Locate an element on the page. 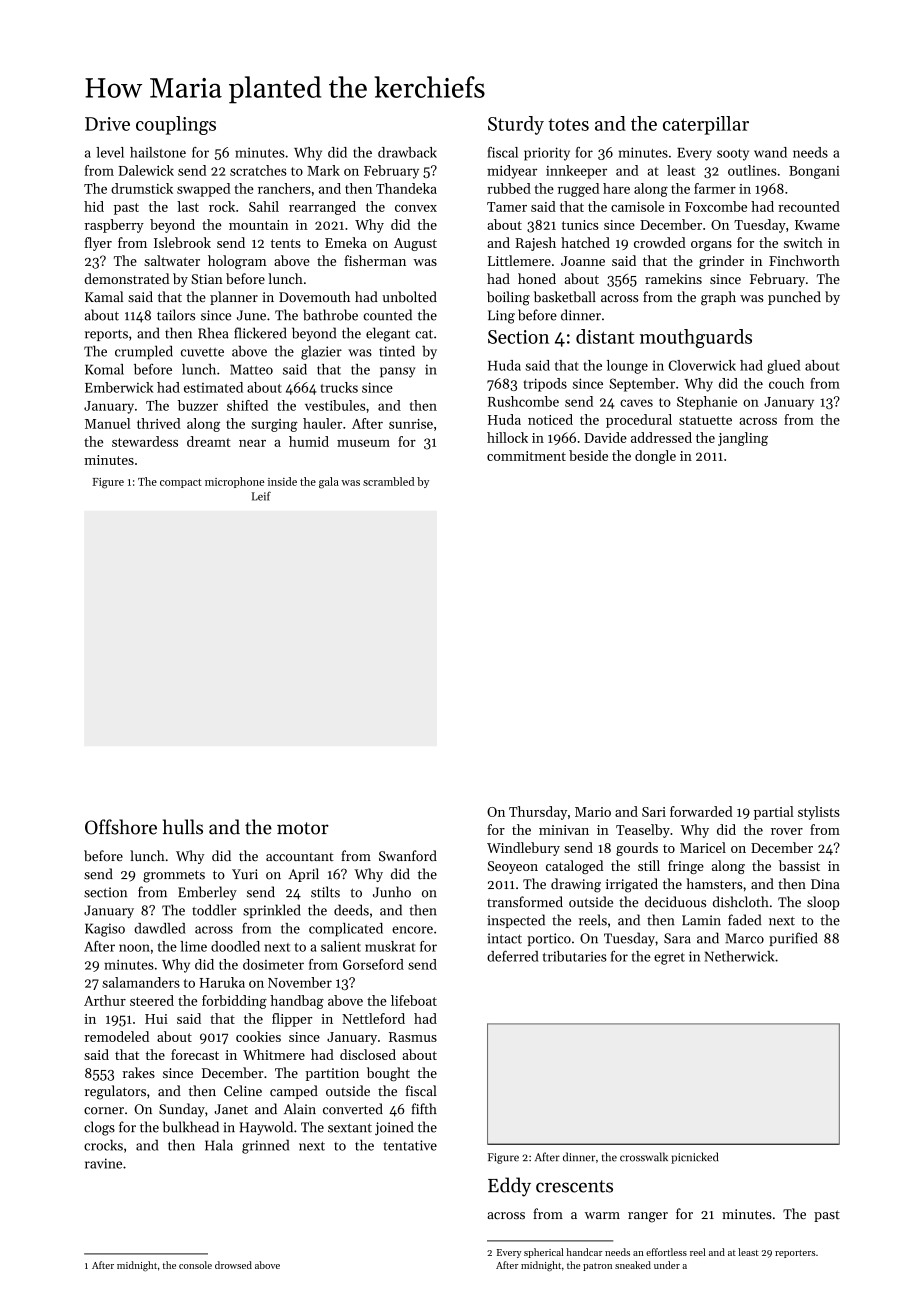  flipper is located at coordinates (292, 1020).
